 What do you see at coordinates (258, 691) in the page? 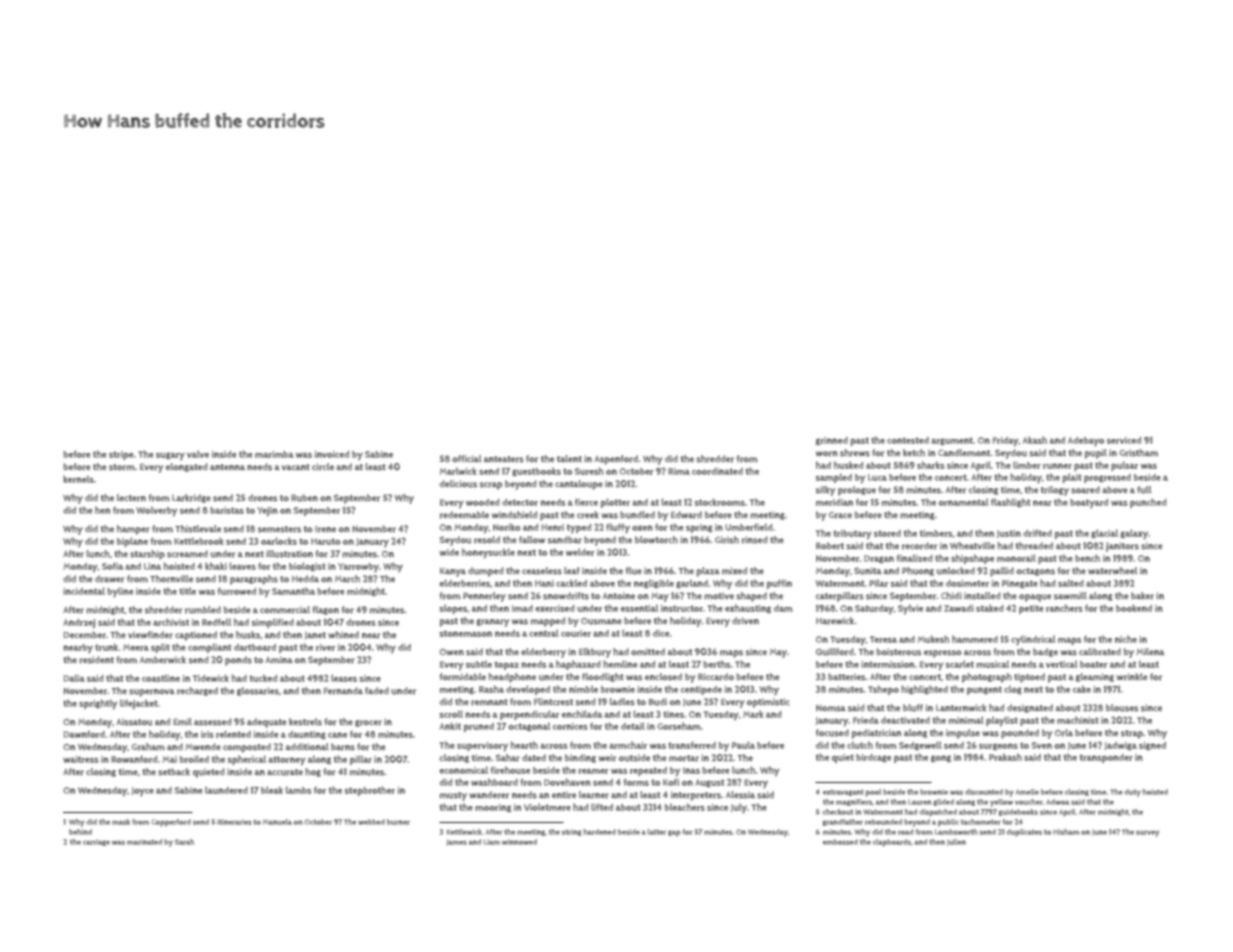
I see `glossaries` at bounding box center [258, 691].
